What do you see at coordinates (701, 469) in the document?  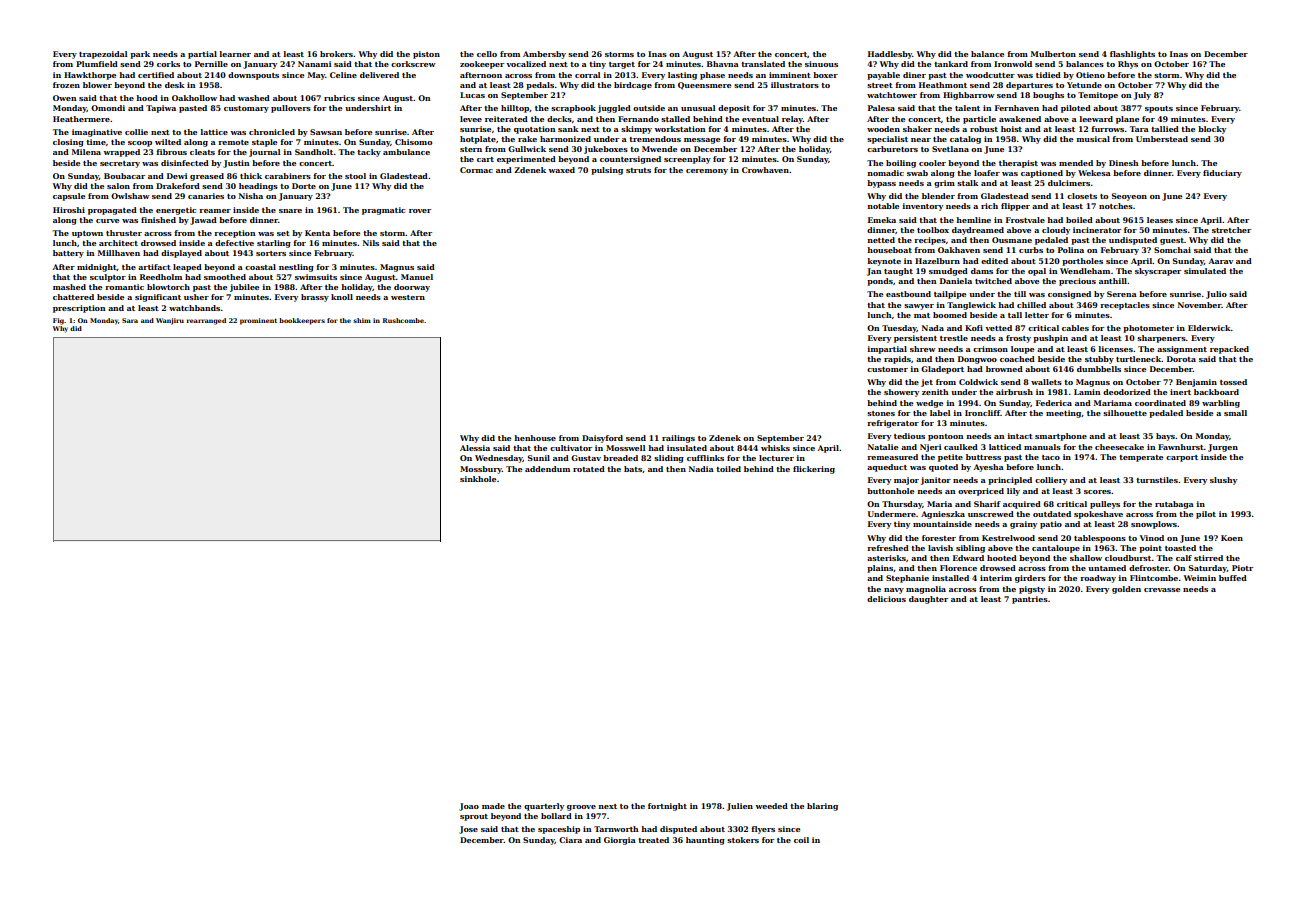 I see `Nadia` at bounding box center [701, 469].
